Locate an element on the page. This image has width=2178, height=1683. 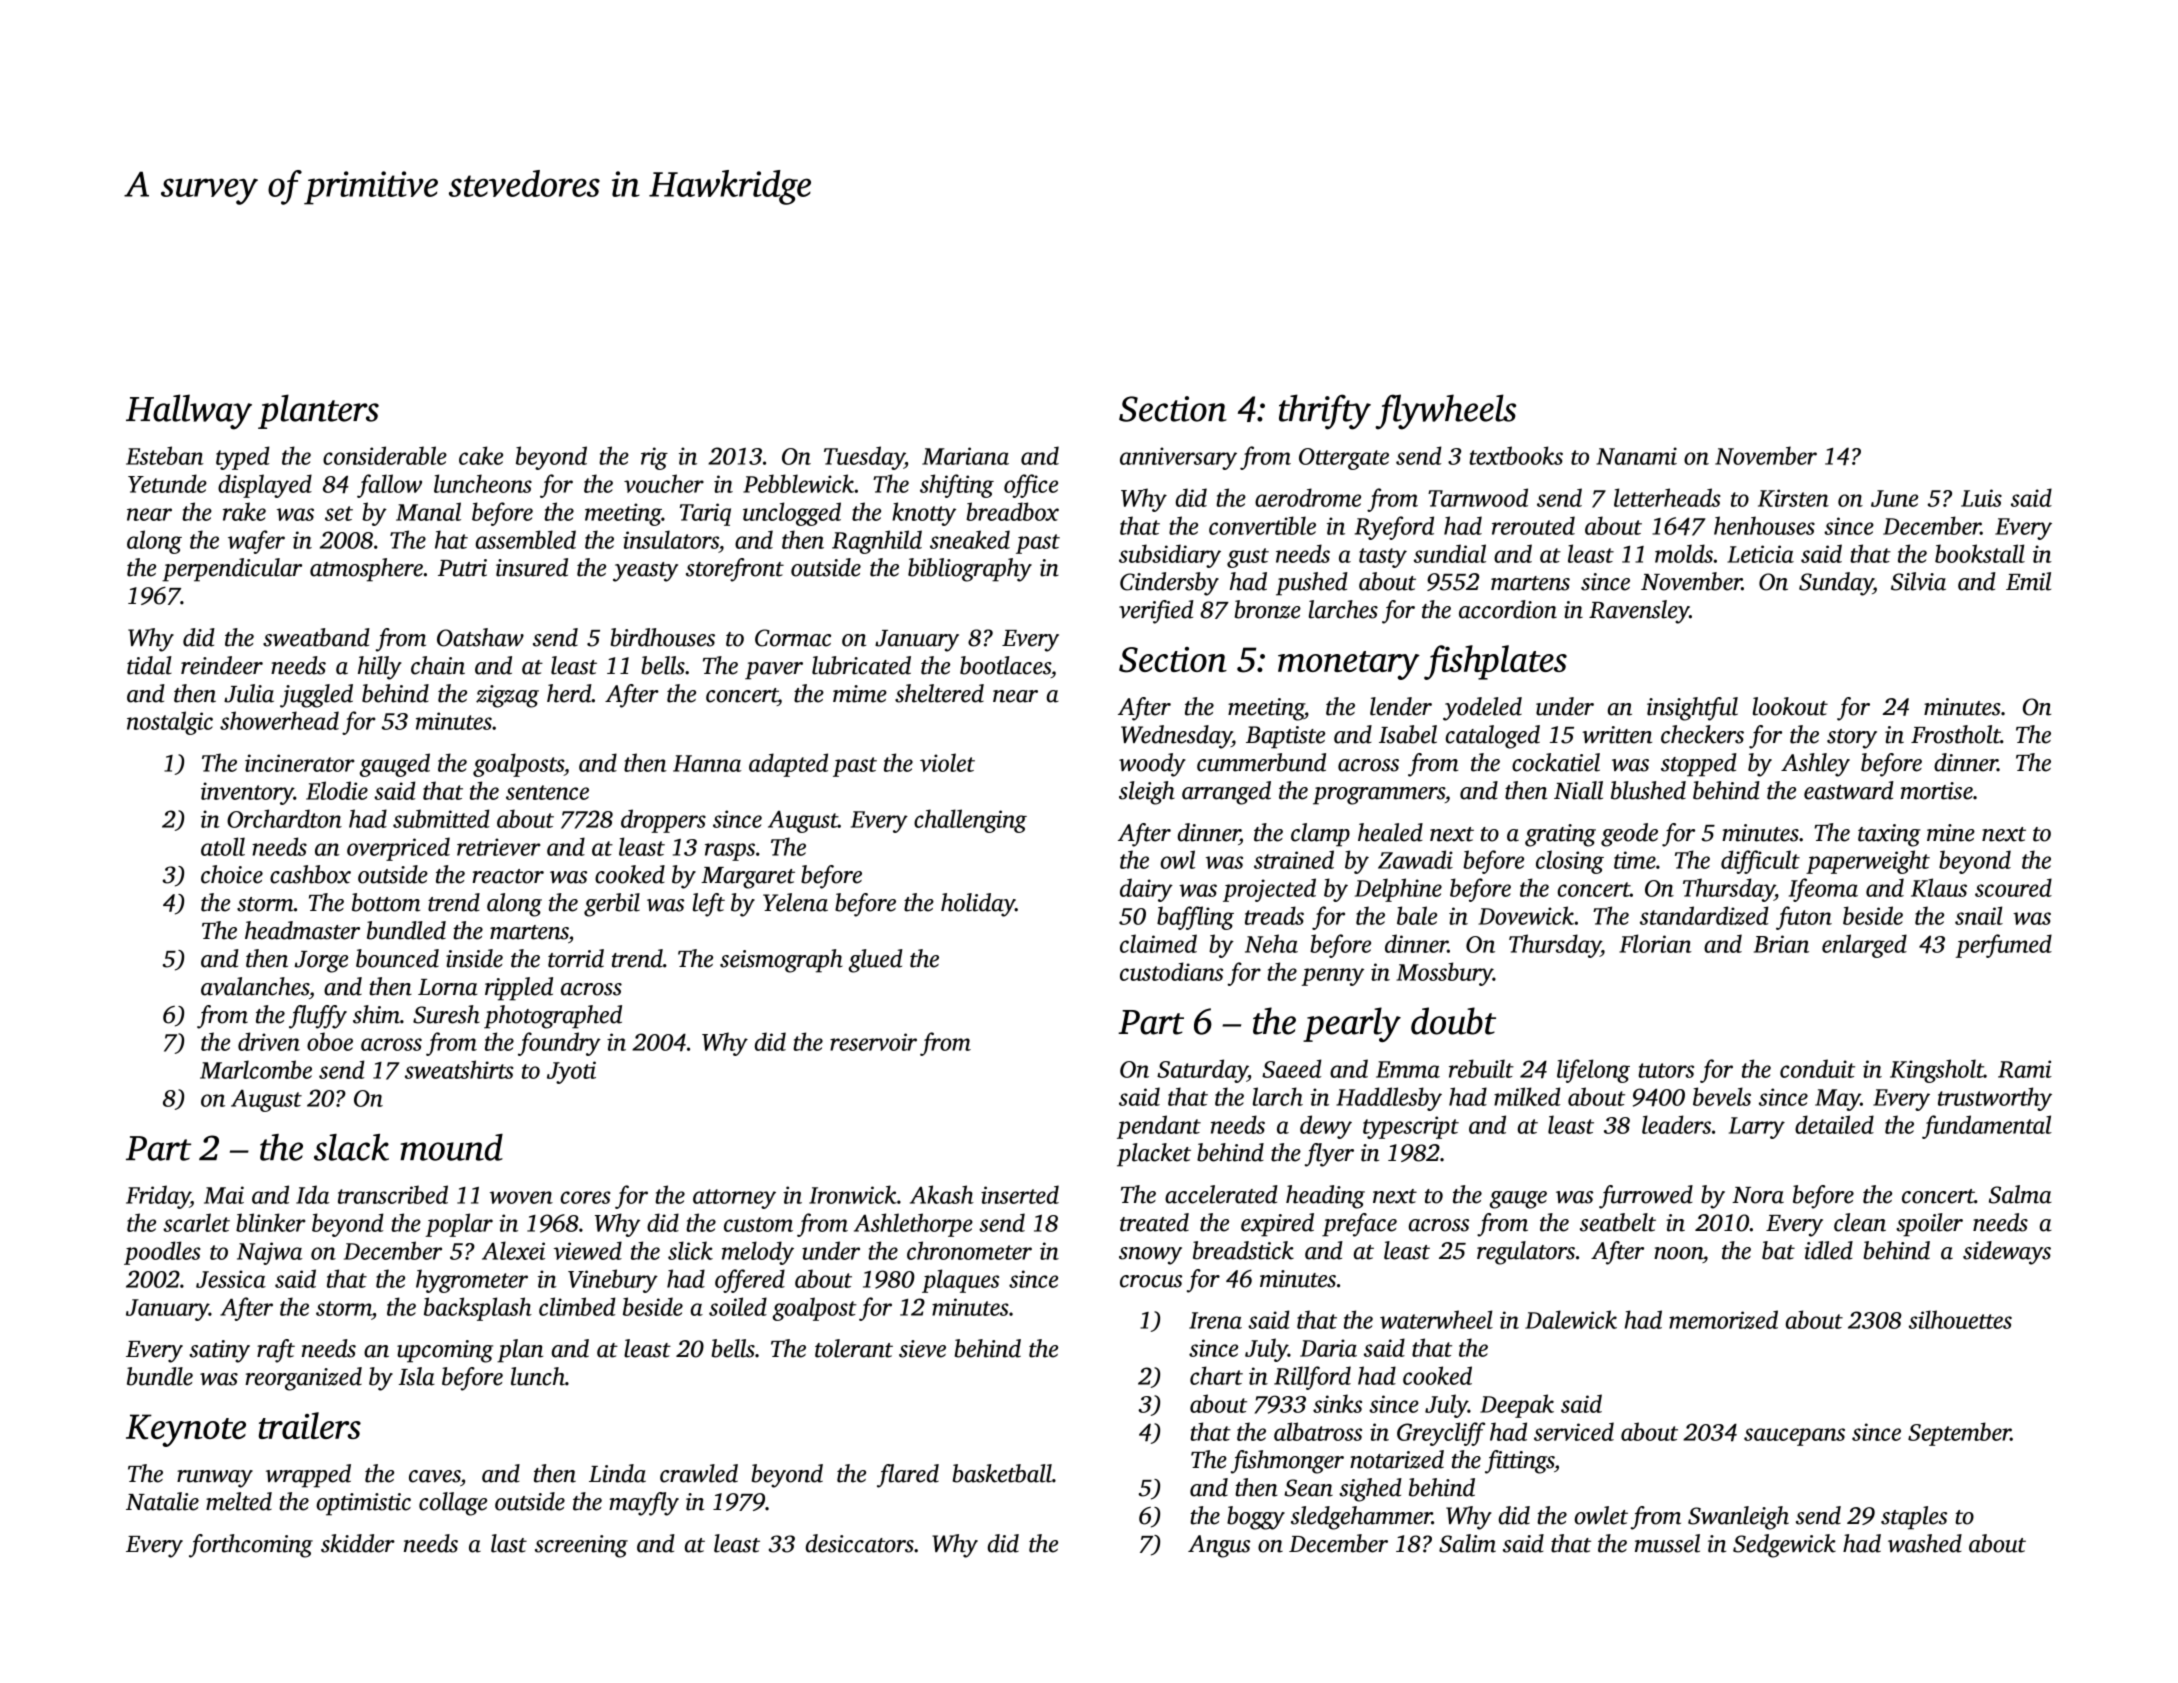
Isla is located at coordinates (417, 1376).
